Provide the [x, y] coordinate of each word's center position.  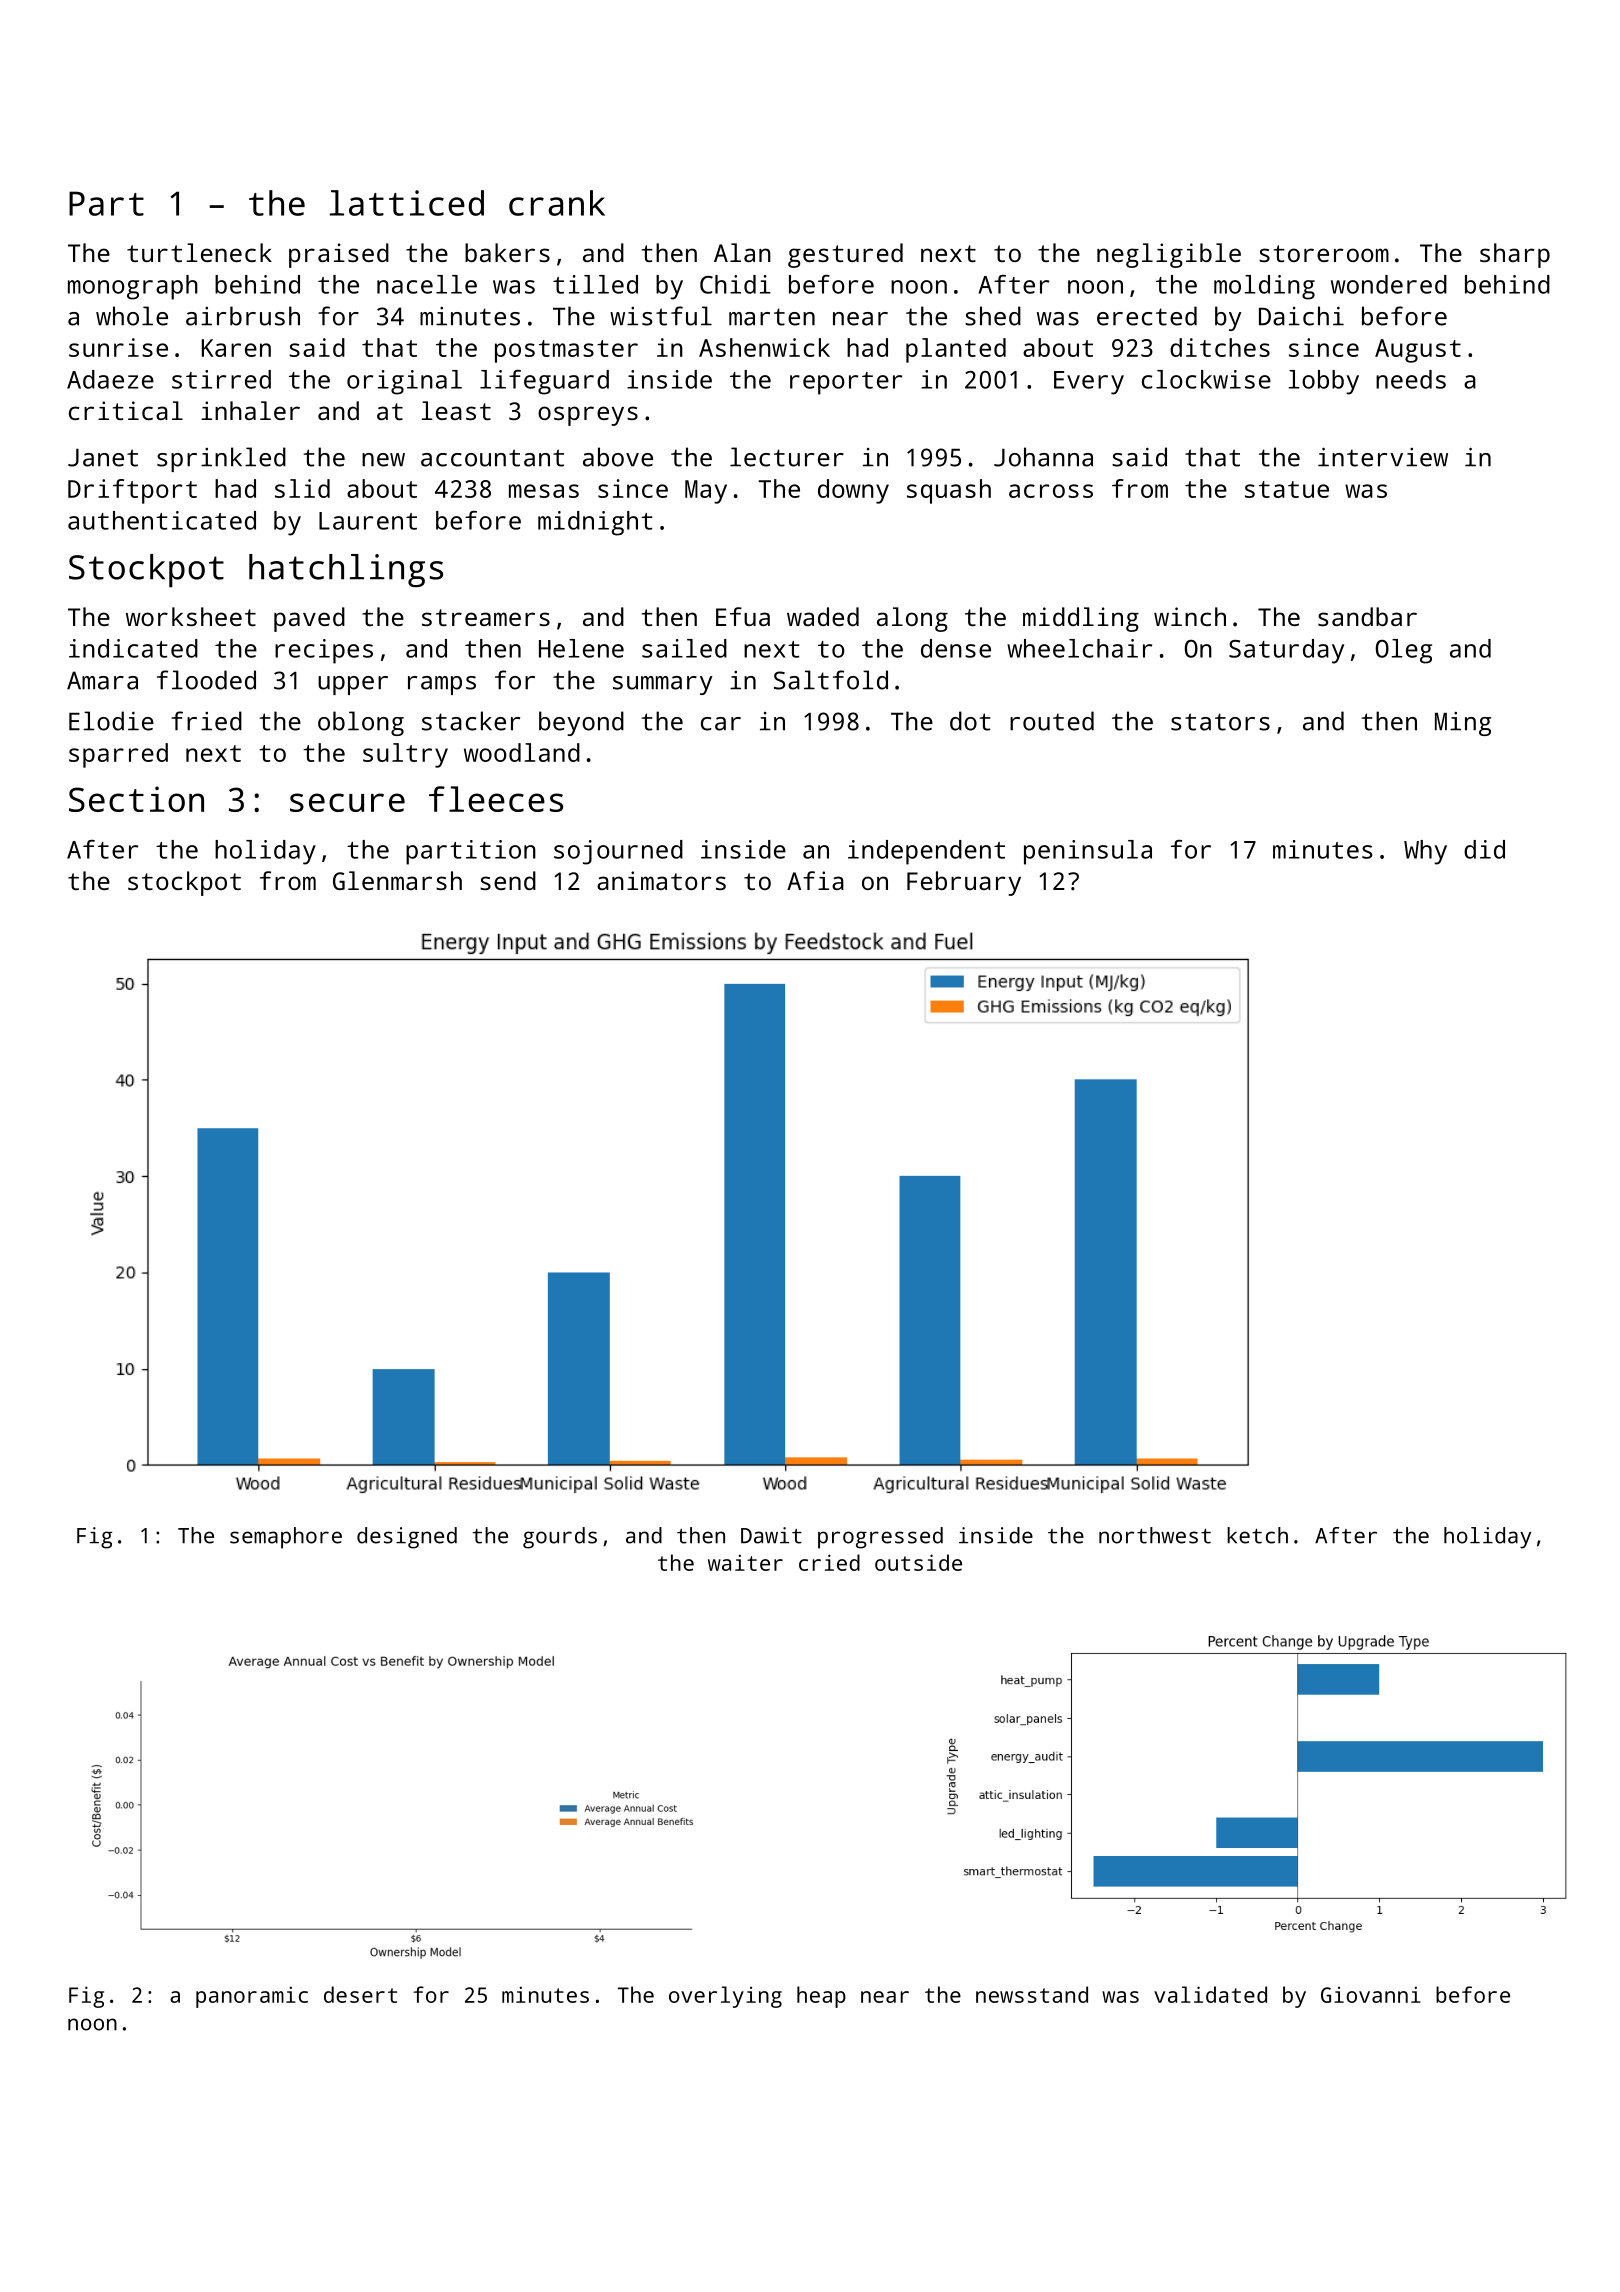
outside [918, 1562]
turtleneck [199, 252]
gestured [845, 255]
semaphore [286, 1538]
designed [407, 1538]
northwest [1155, 1535]
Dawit [771, 1535]
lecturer [787, 457]
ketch [1257, 1535]
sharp [1515, 255]
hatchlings [346, 570]
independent [926, 852]
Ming [1463, 724]
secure [347, 802]
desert [360, 1994]
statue [1287, 489]
